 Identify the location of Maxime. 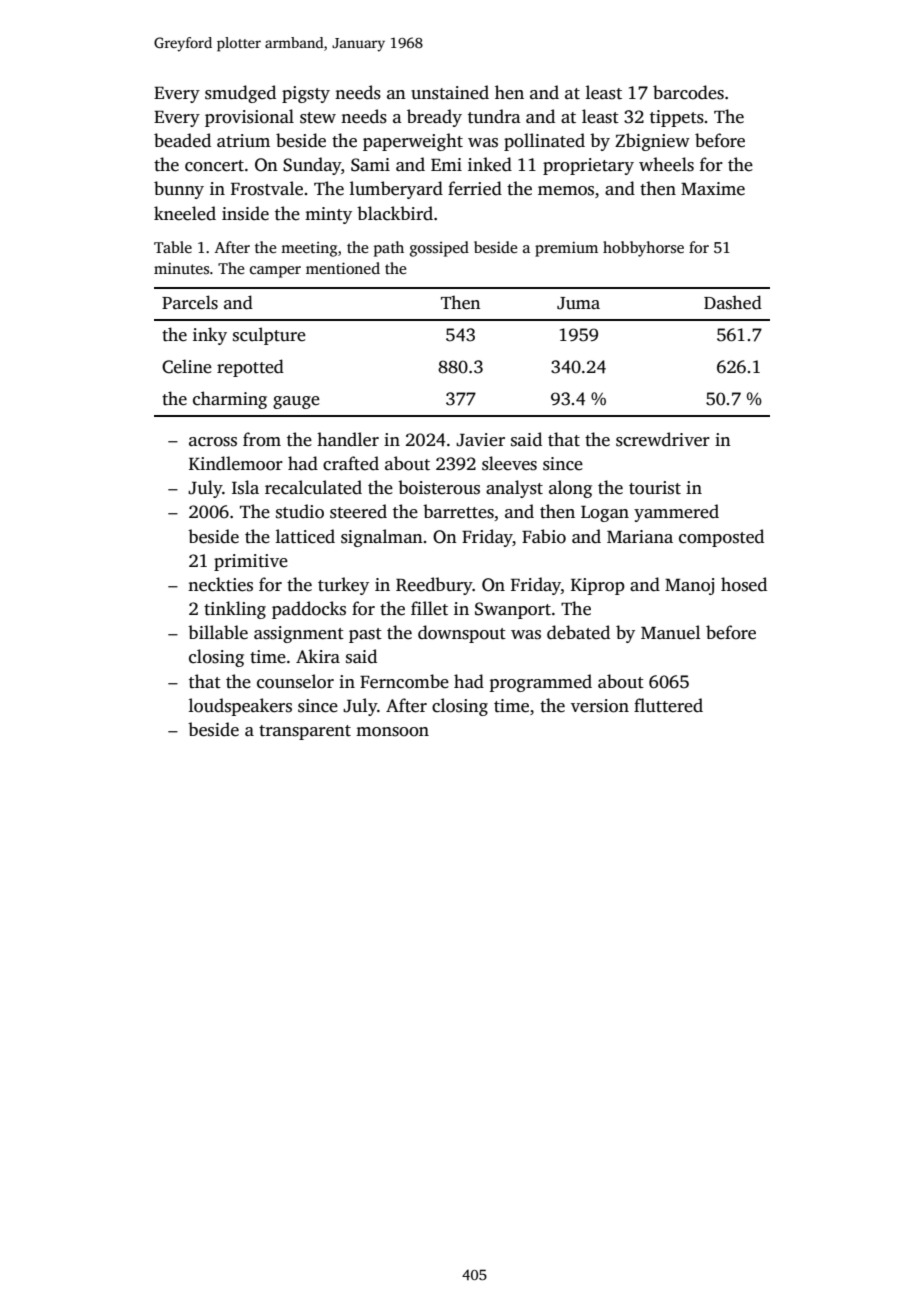
(713, 189).
